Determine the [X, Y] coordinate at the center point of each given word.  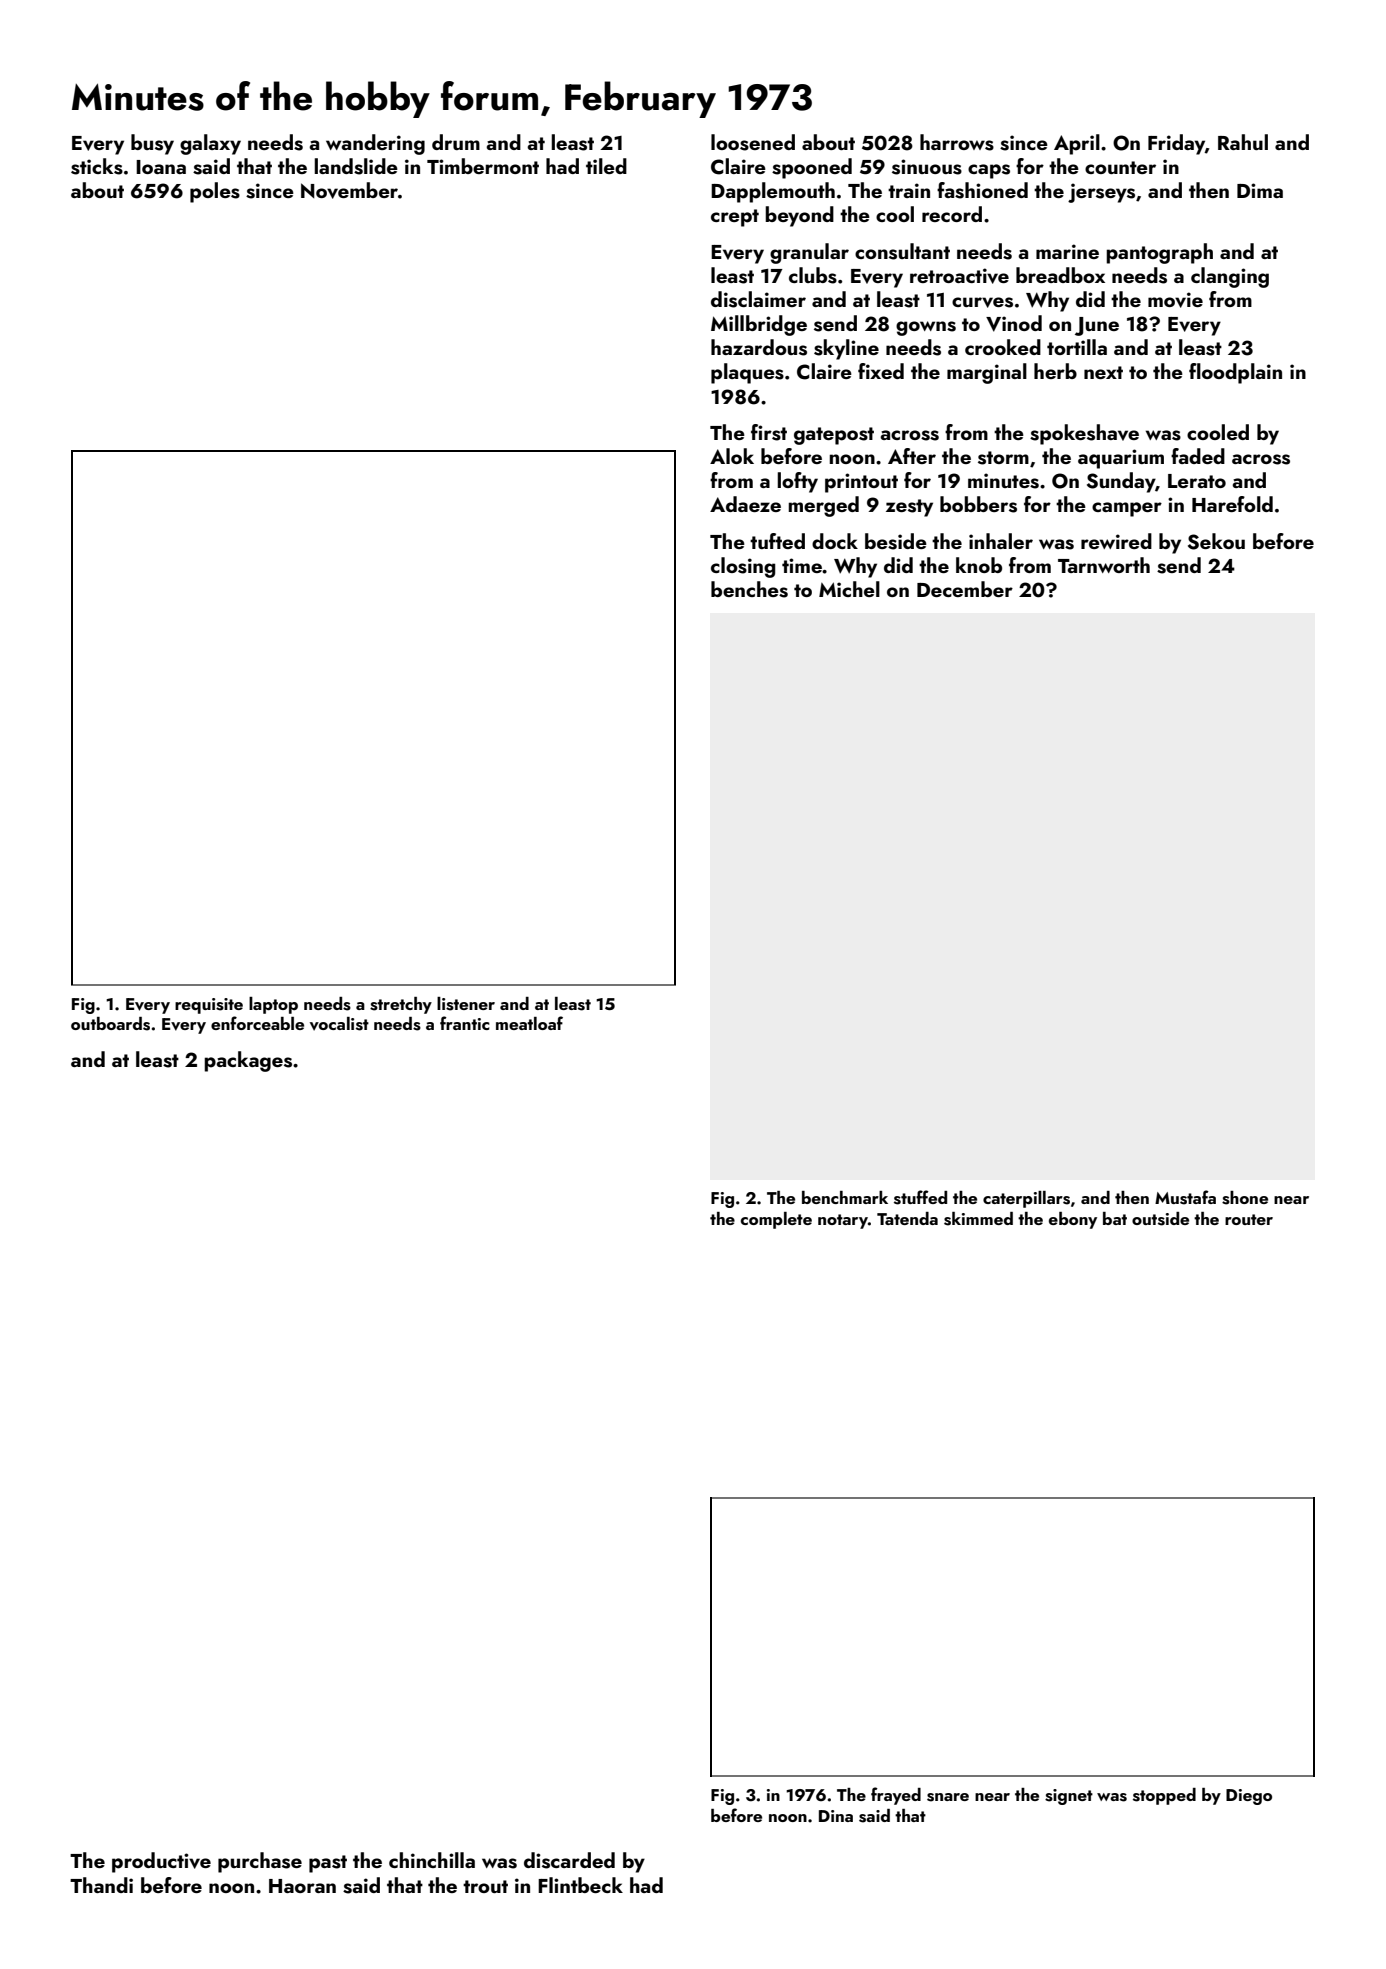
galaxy [210, 144]
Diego [1249, 1797]
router [1249, 1219]
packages [248, 1061]
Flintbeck [580, 1885]
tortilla [1077, 347]
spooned [812, 168]
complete [776, 1220]
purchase [260, 1862]
